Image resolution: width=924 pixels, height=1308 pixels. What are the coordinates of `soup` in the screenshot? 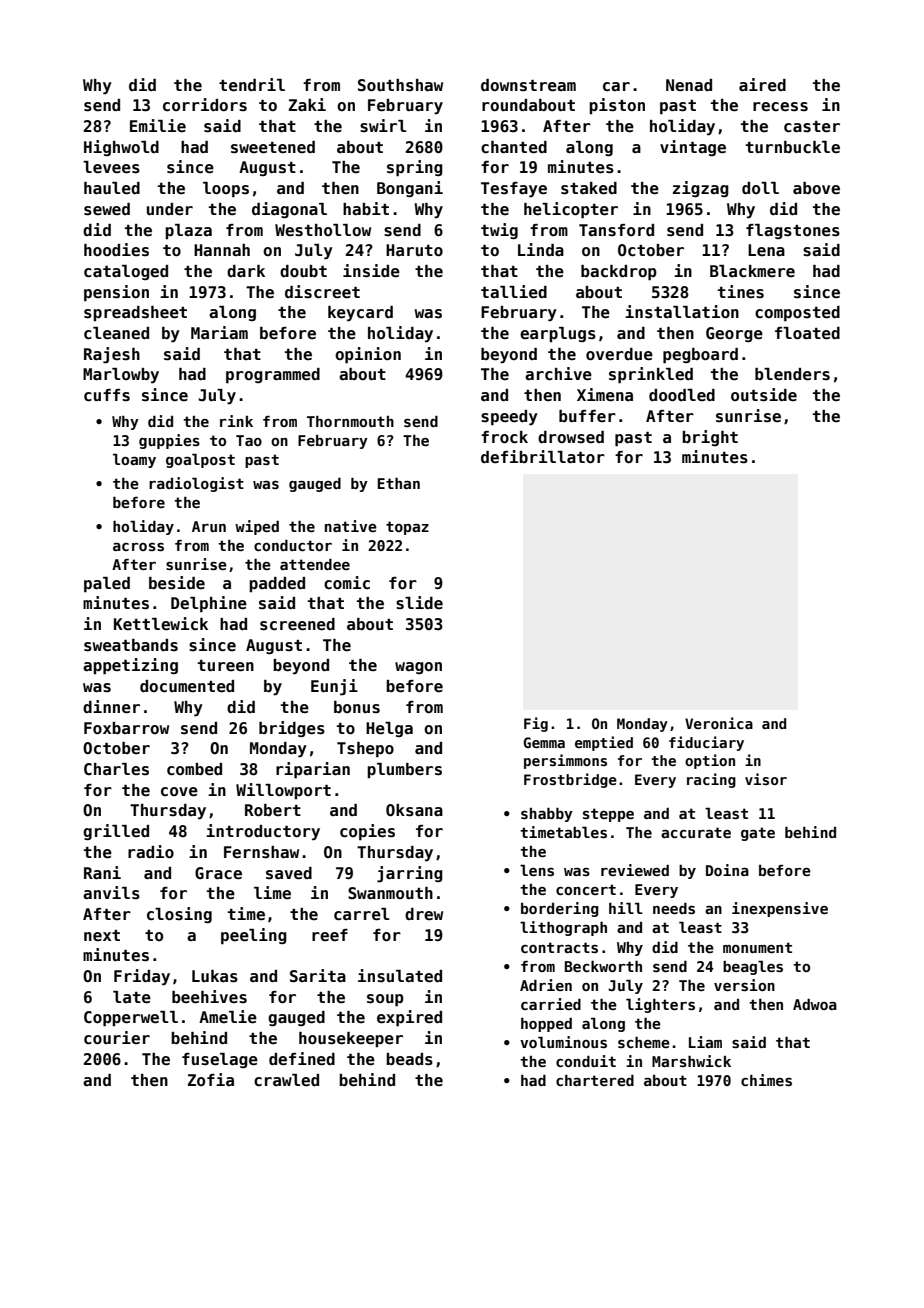 It's located at (385, 1000).
